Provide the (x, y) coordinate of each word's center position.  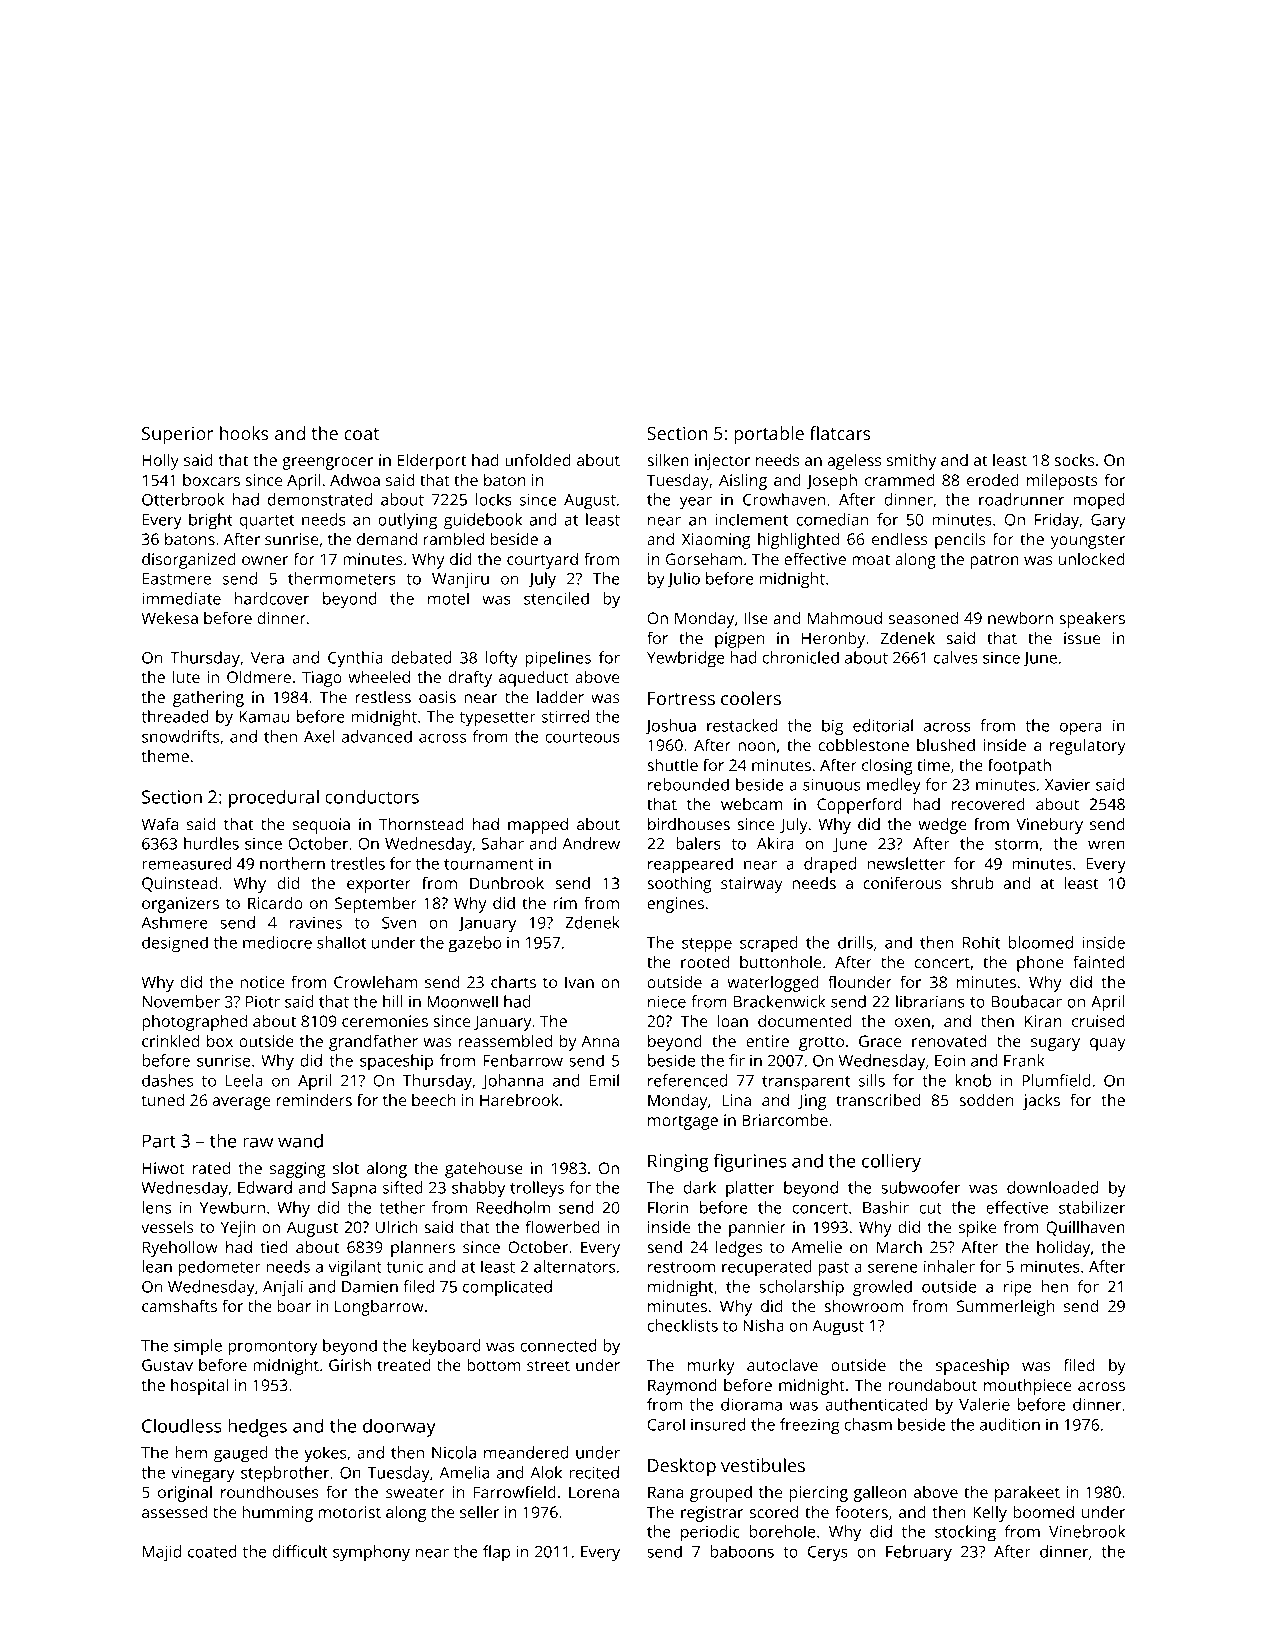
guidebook (483, 521)
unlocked (1091, 559)
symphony (371, 1553)
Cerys (828, 1554)
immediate (181, 598)
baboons (742, 1551)
